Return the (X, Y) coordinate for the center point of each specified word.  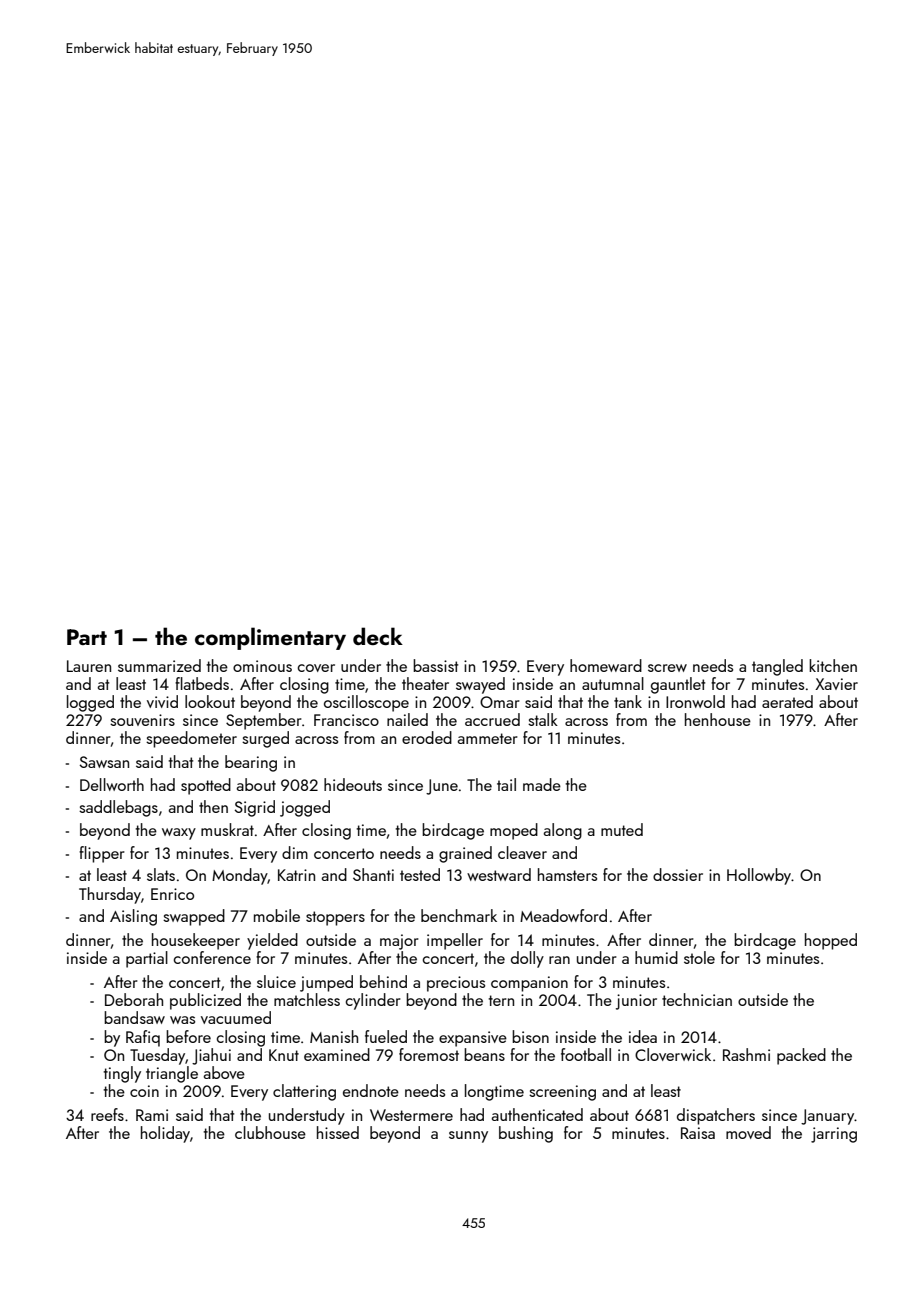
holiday (165, 1134)
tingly (122, 1074)
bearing (251, 763)
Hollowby (759, 876)
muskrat (227, 829)
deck (378, 636)
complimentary (270, 638)
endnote (371, 1090)
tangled (777, 667)
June (442, 787)
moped (514, 831)
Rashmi (746, 1054)
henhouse (718, 719)
